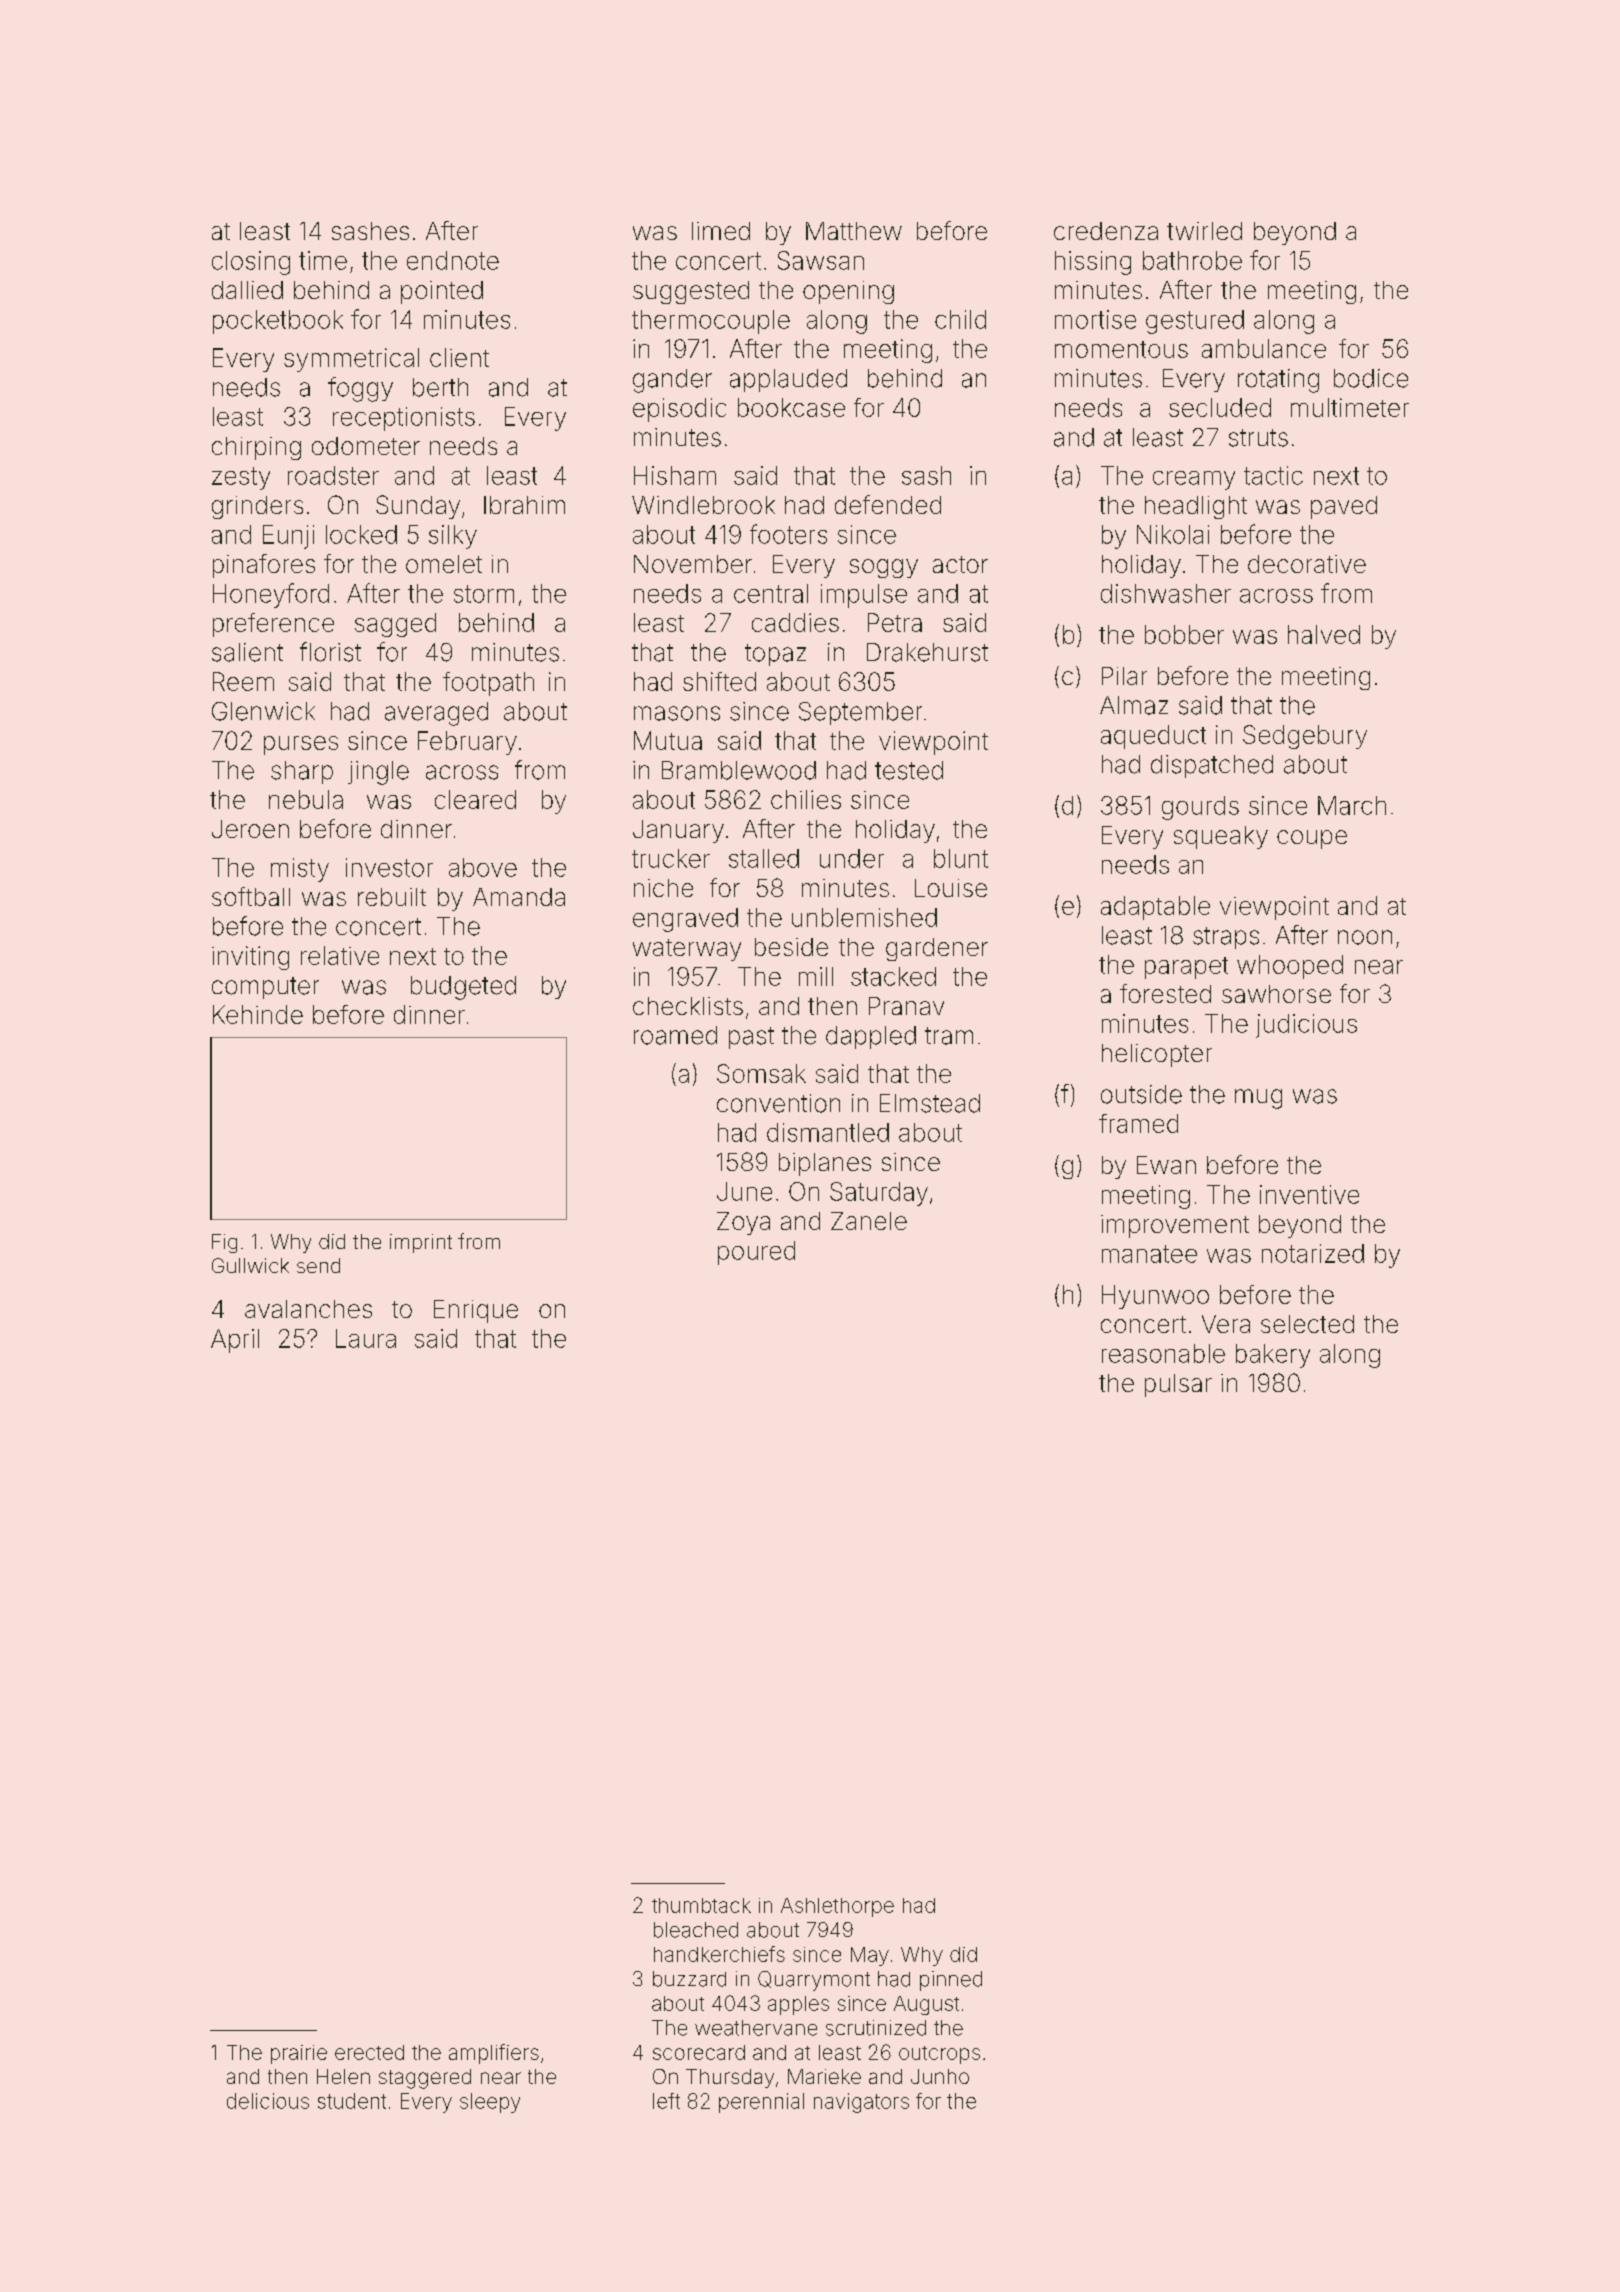 The width and height of the screenshot is (1620, 2292). I want to click on thumbtack, so click(701, 1905).
